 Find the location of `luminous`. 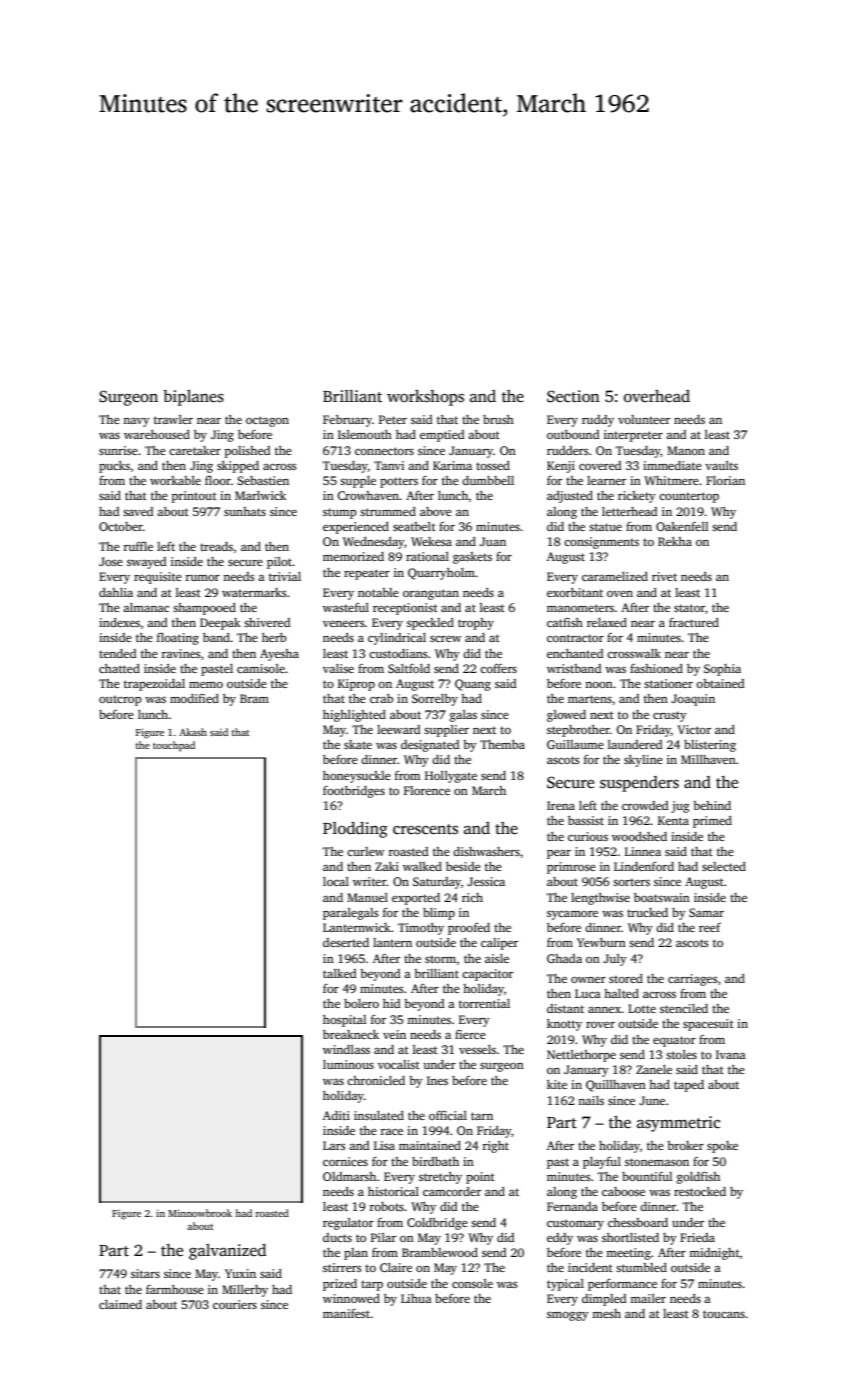

luminous is located at coordinates (348, 1064).
